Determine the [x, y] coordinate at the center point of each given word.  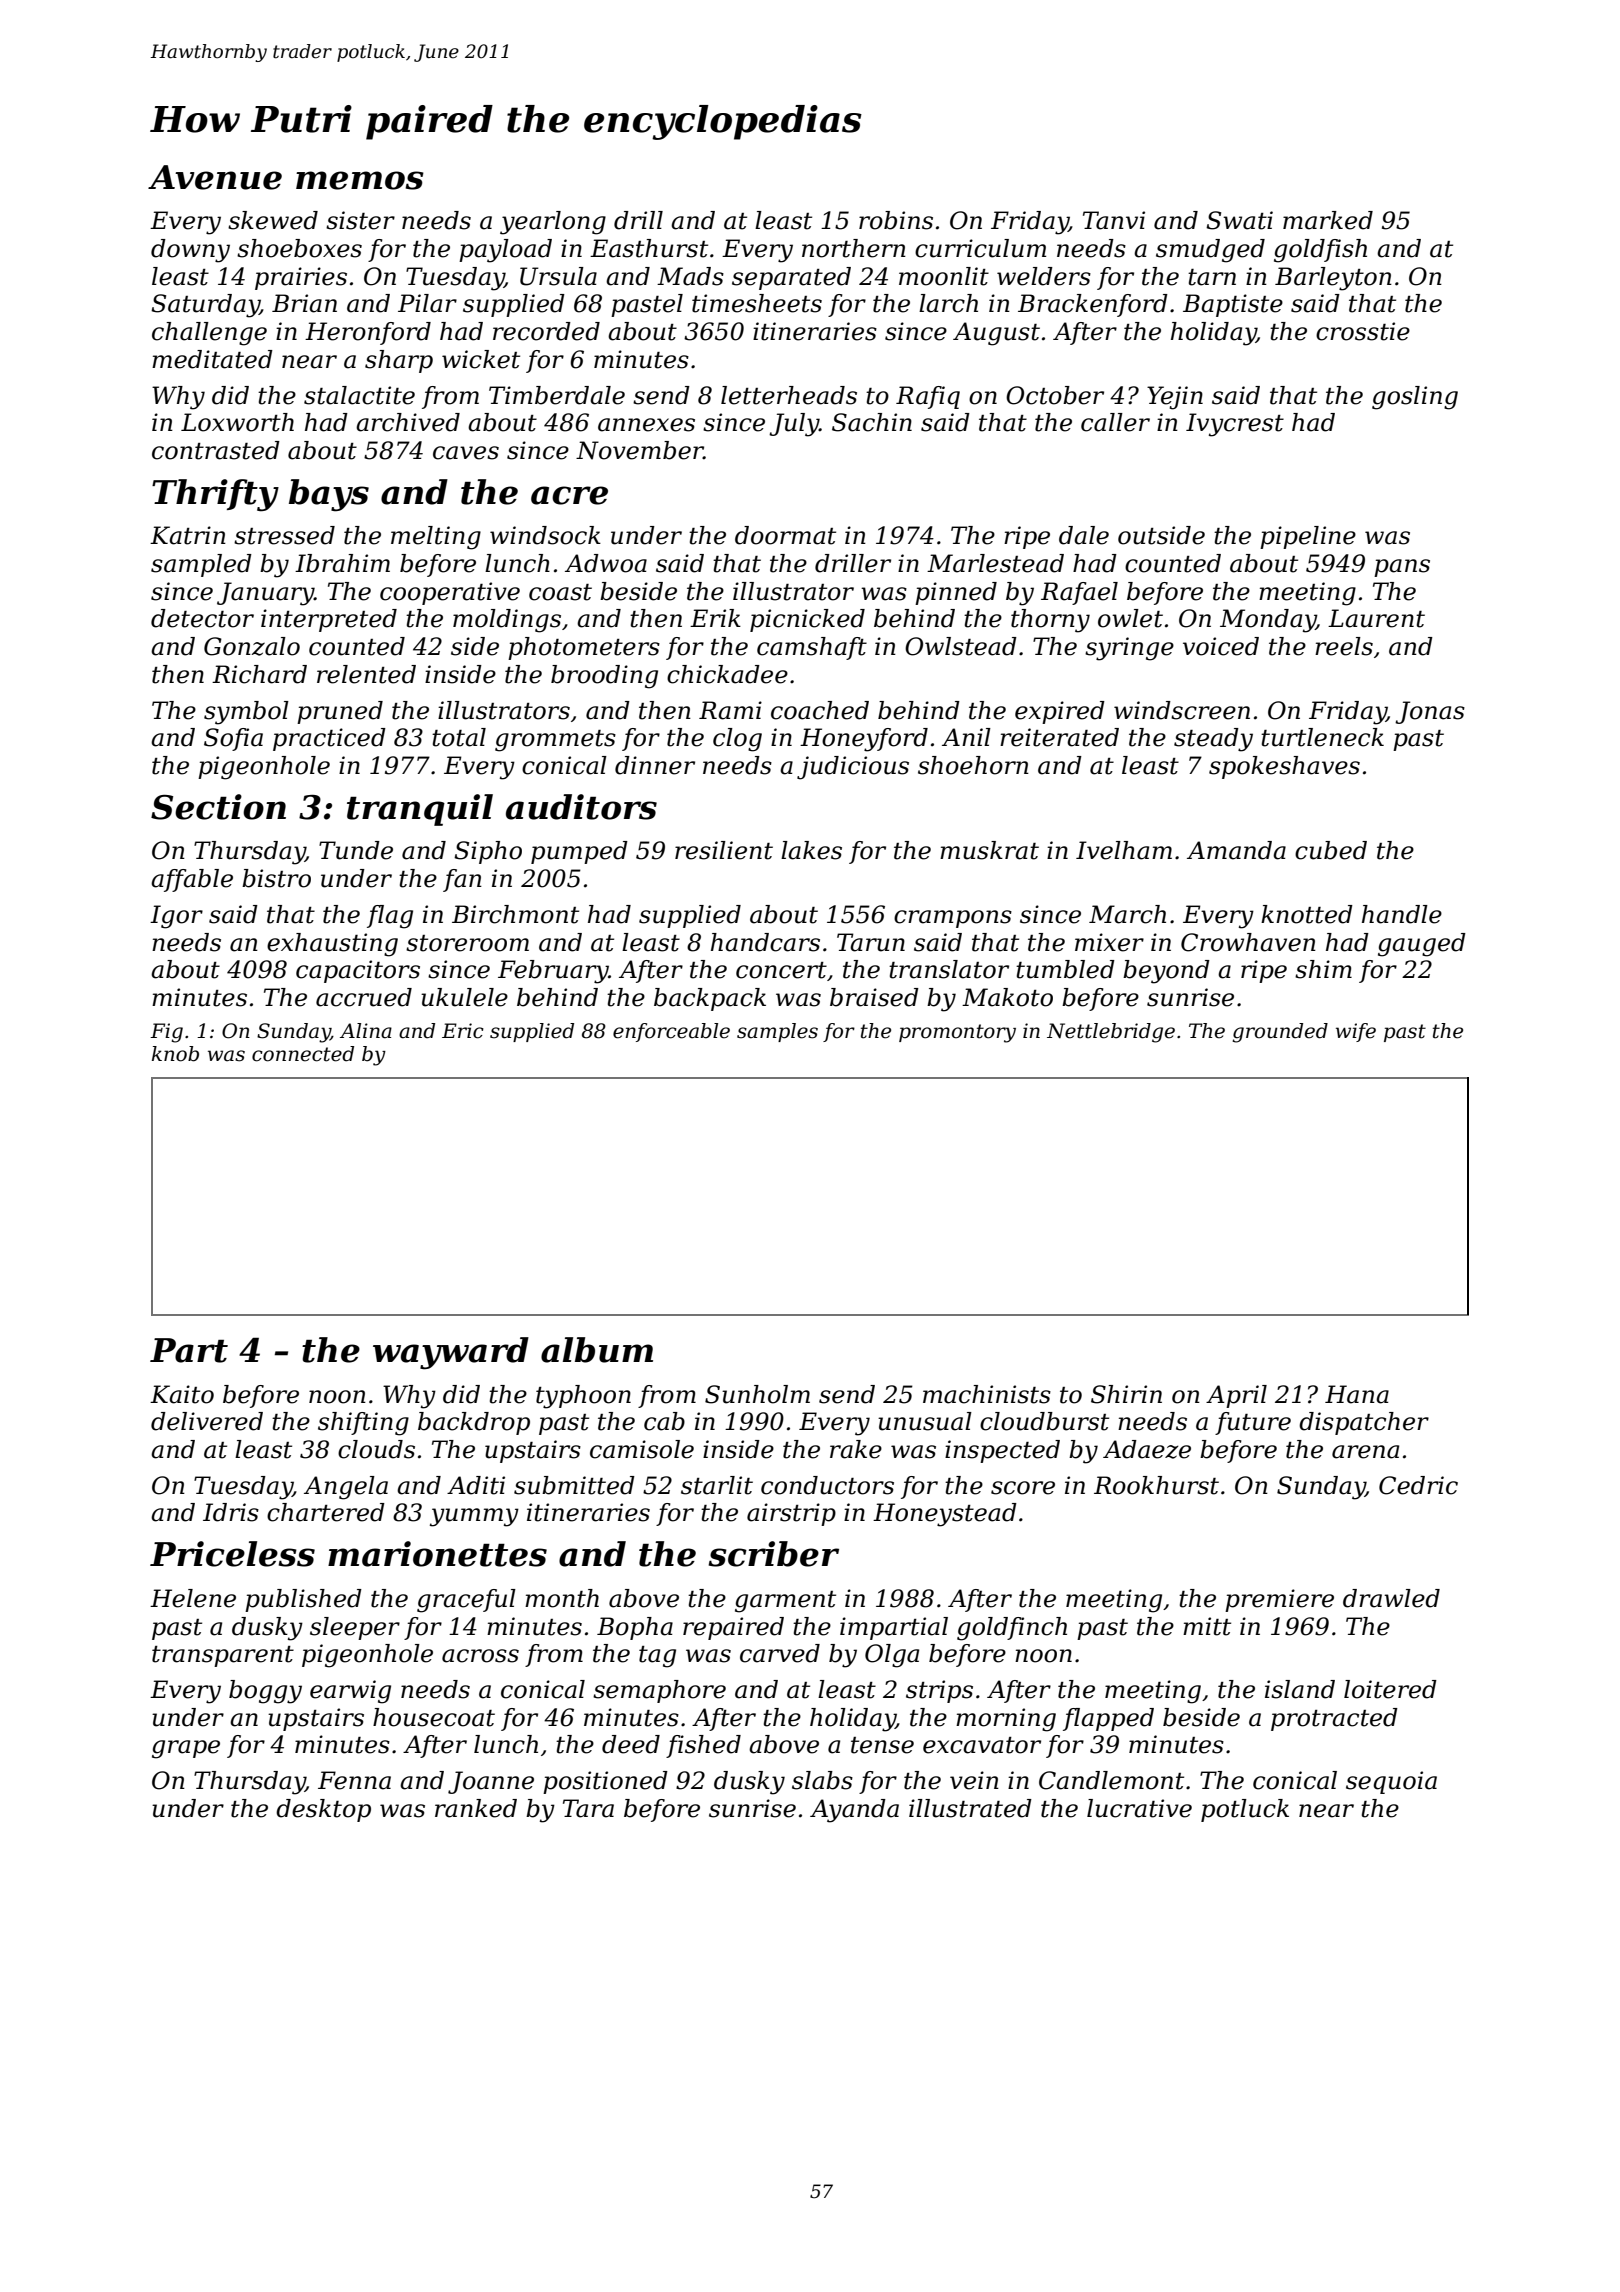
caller [1115, 422]
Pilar [427, 303]
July [794, 425]
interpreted [329, 620]
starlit [717, 1485]
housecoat [434, 1717]
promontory [957, 1033]
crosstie [1363, 331]
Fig [166, 1033]
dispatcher [1364, 1423]
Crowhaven [1248, 942]
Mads [690, 276]
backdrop [474, 1423]
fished [703, 1746]
